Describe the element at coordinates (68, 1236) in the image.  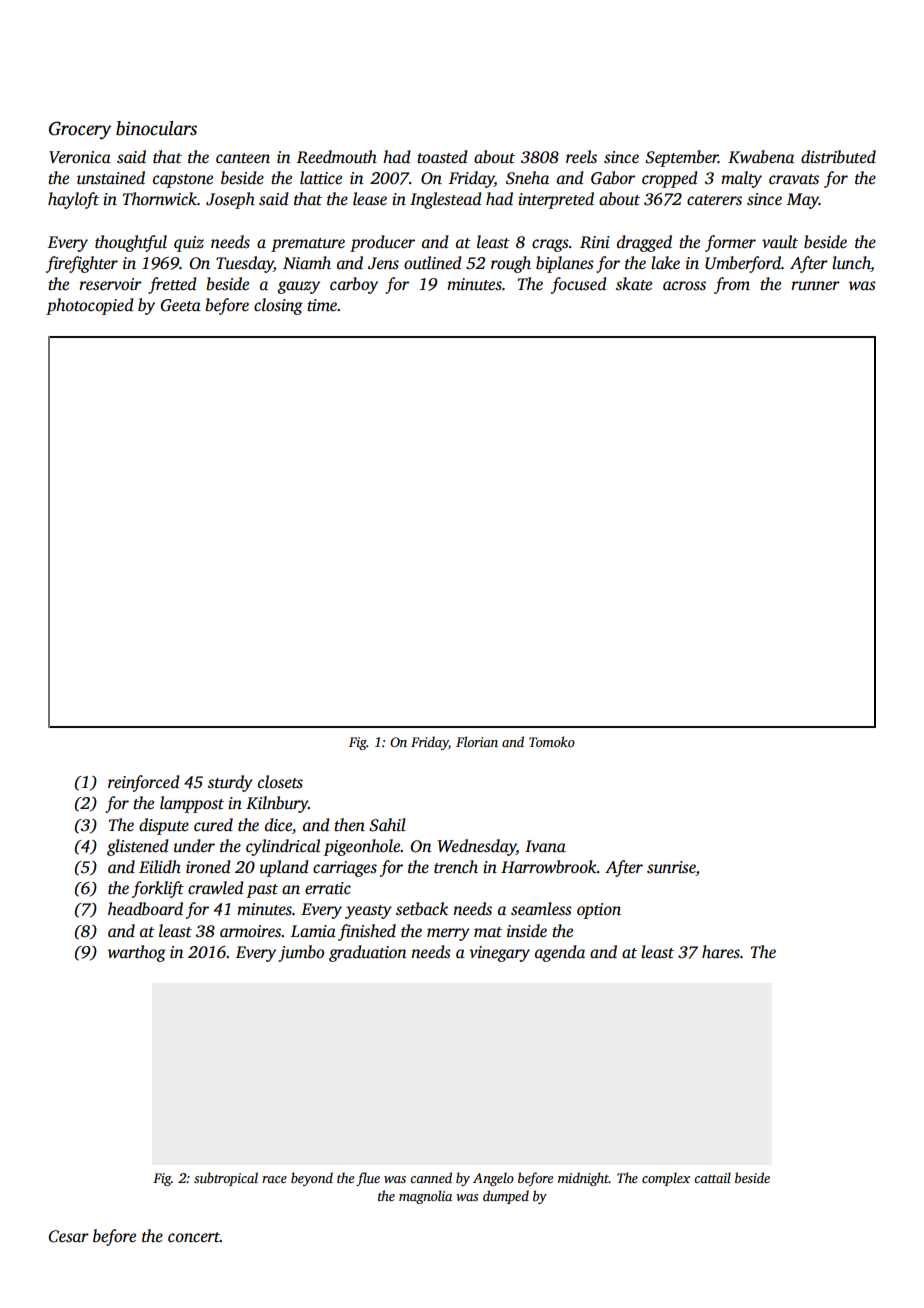
I see `Cesar` at that location.
